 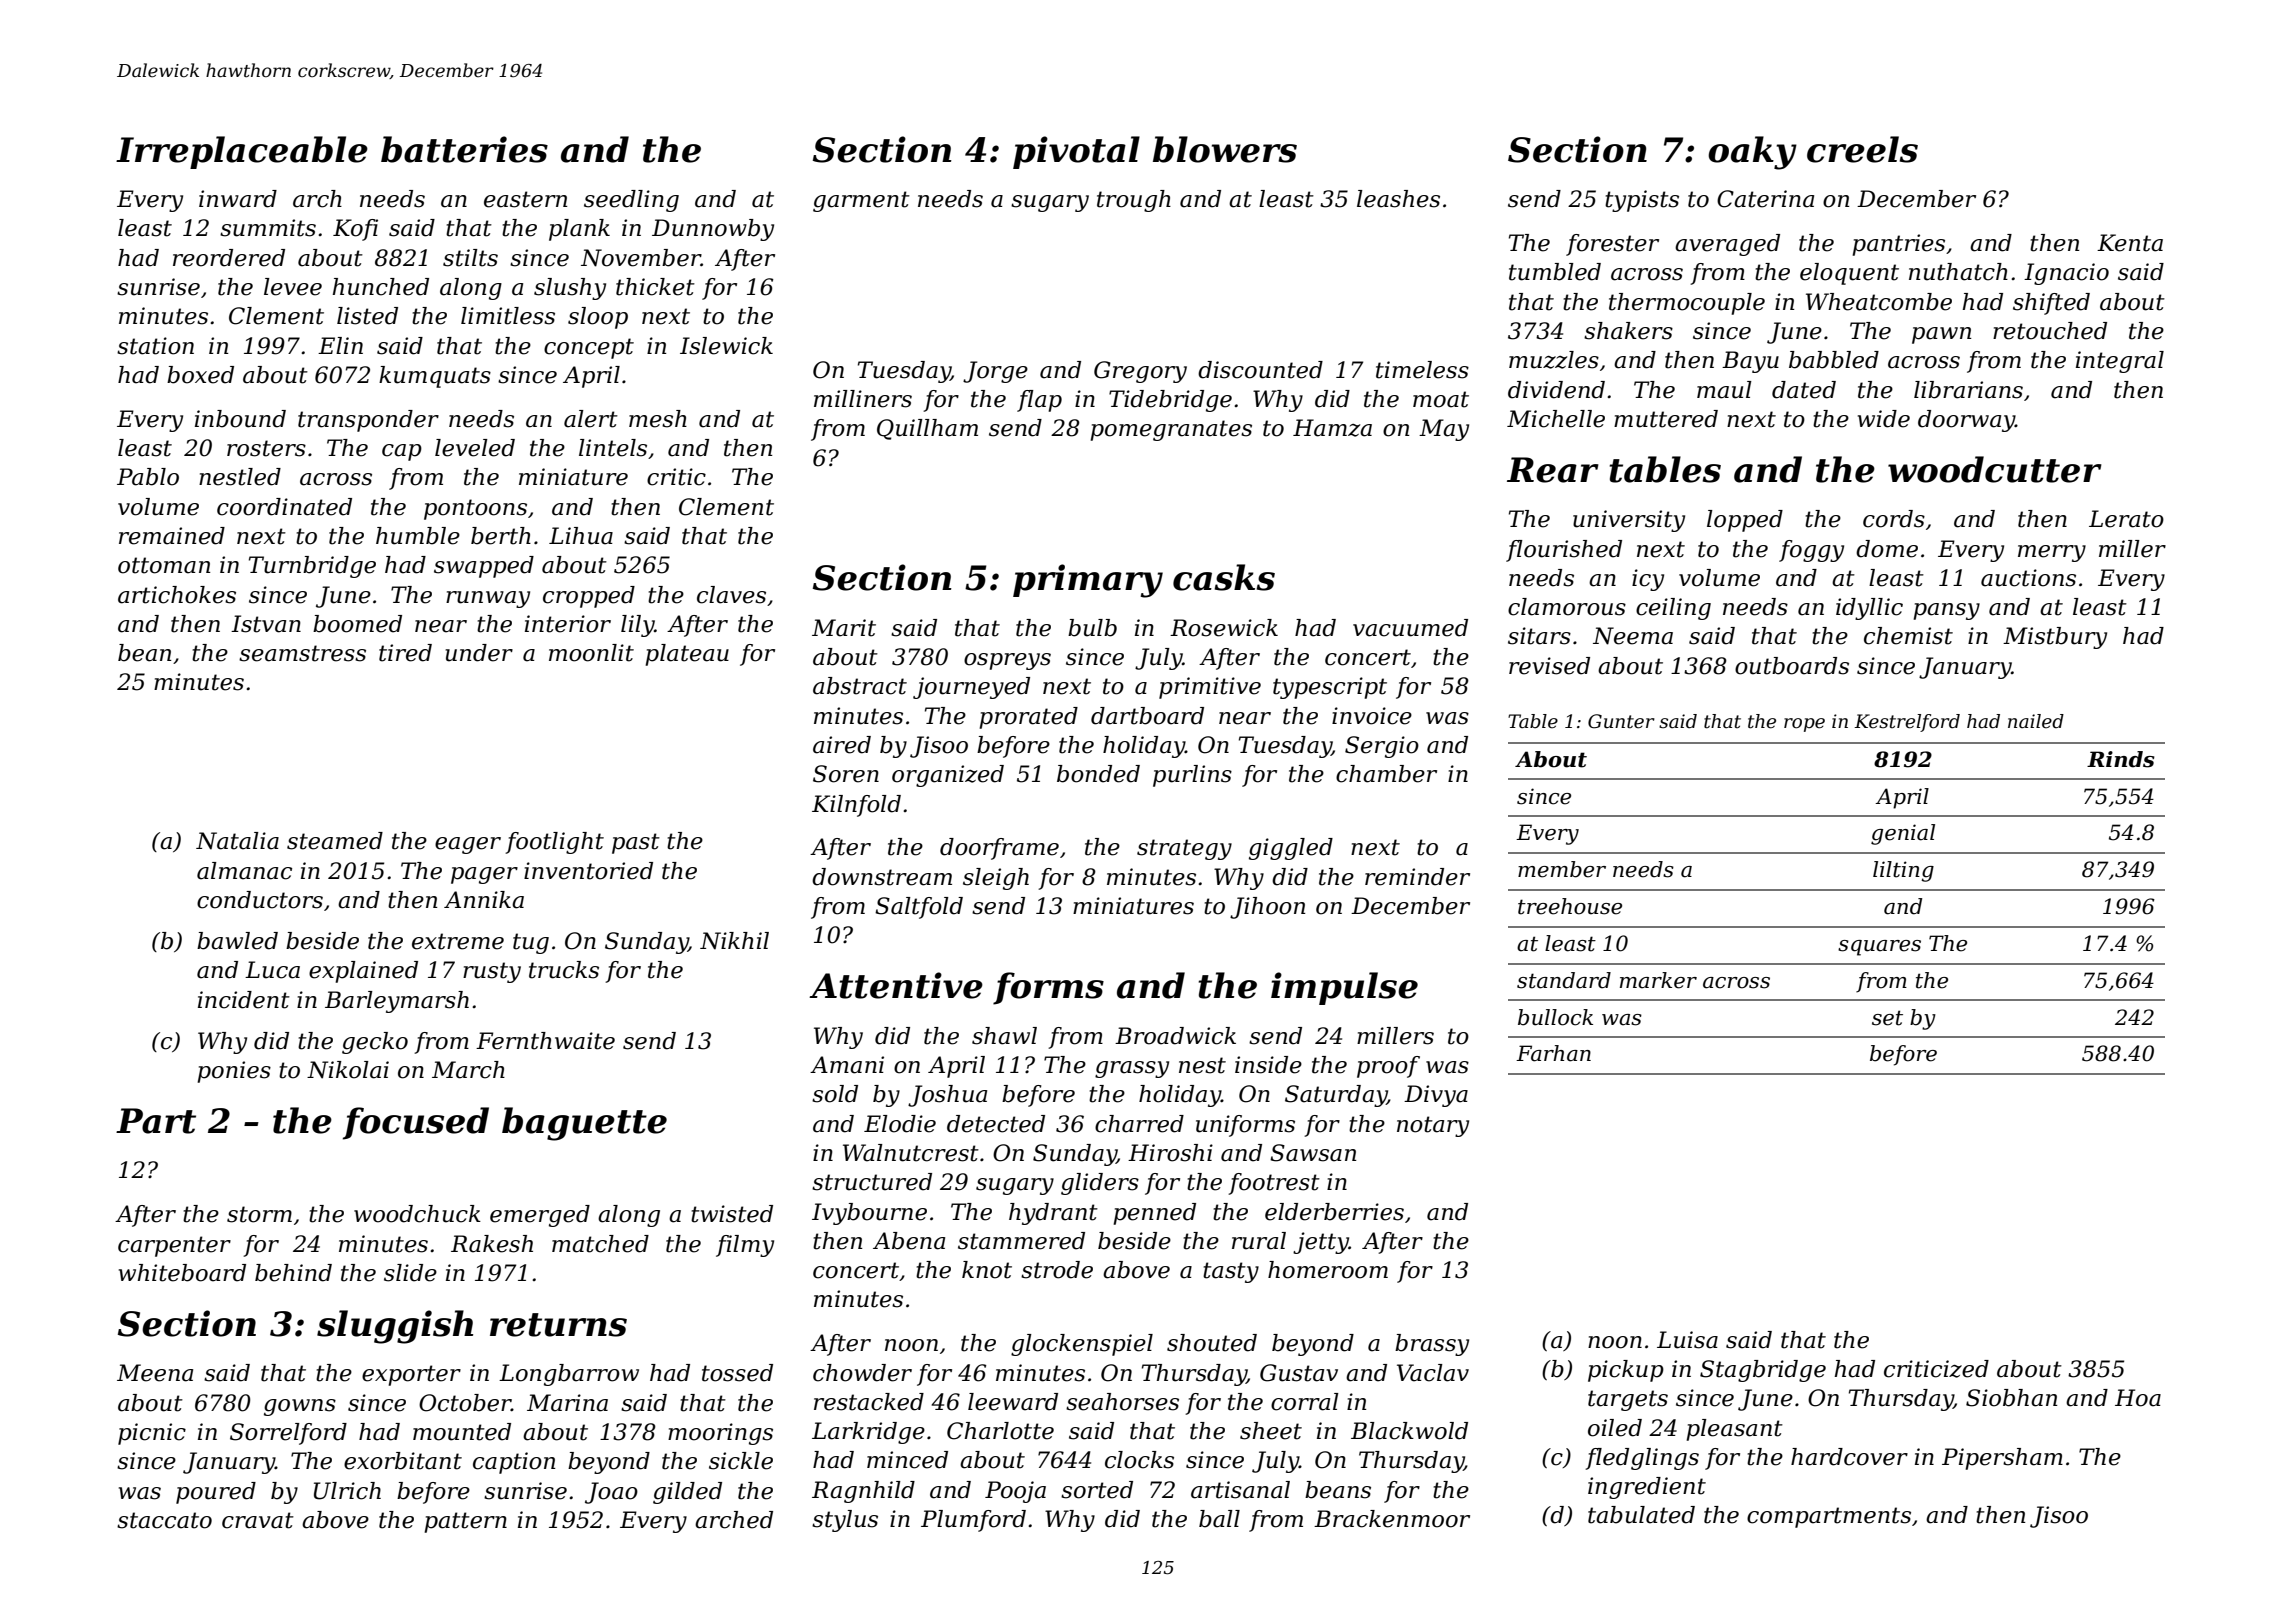 I want to click on concept, so click(x=589, y=348).
